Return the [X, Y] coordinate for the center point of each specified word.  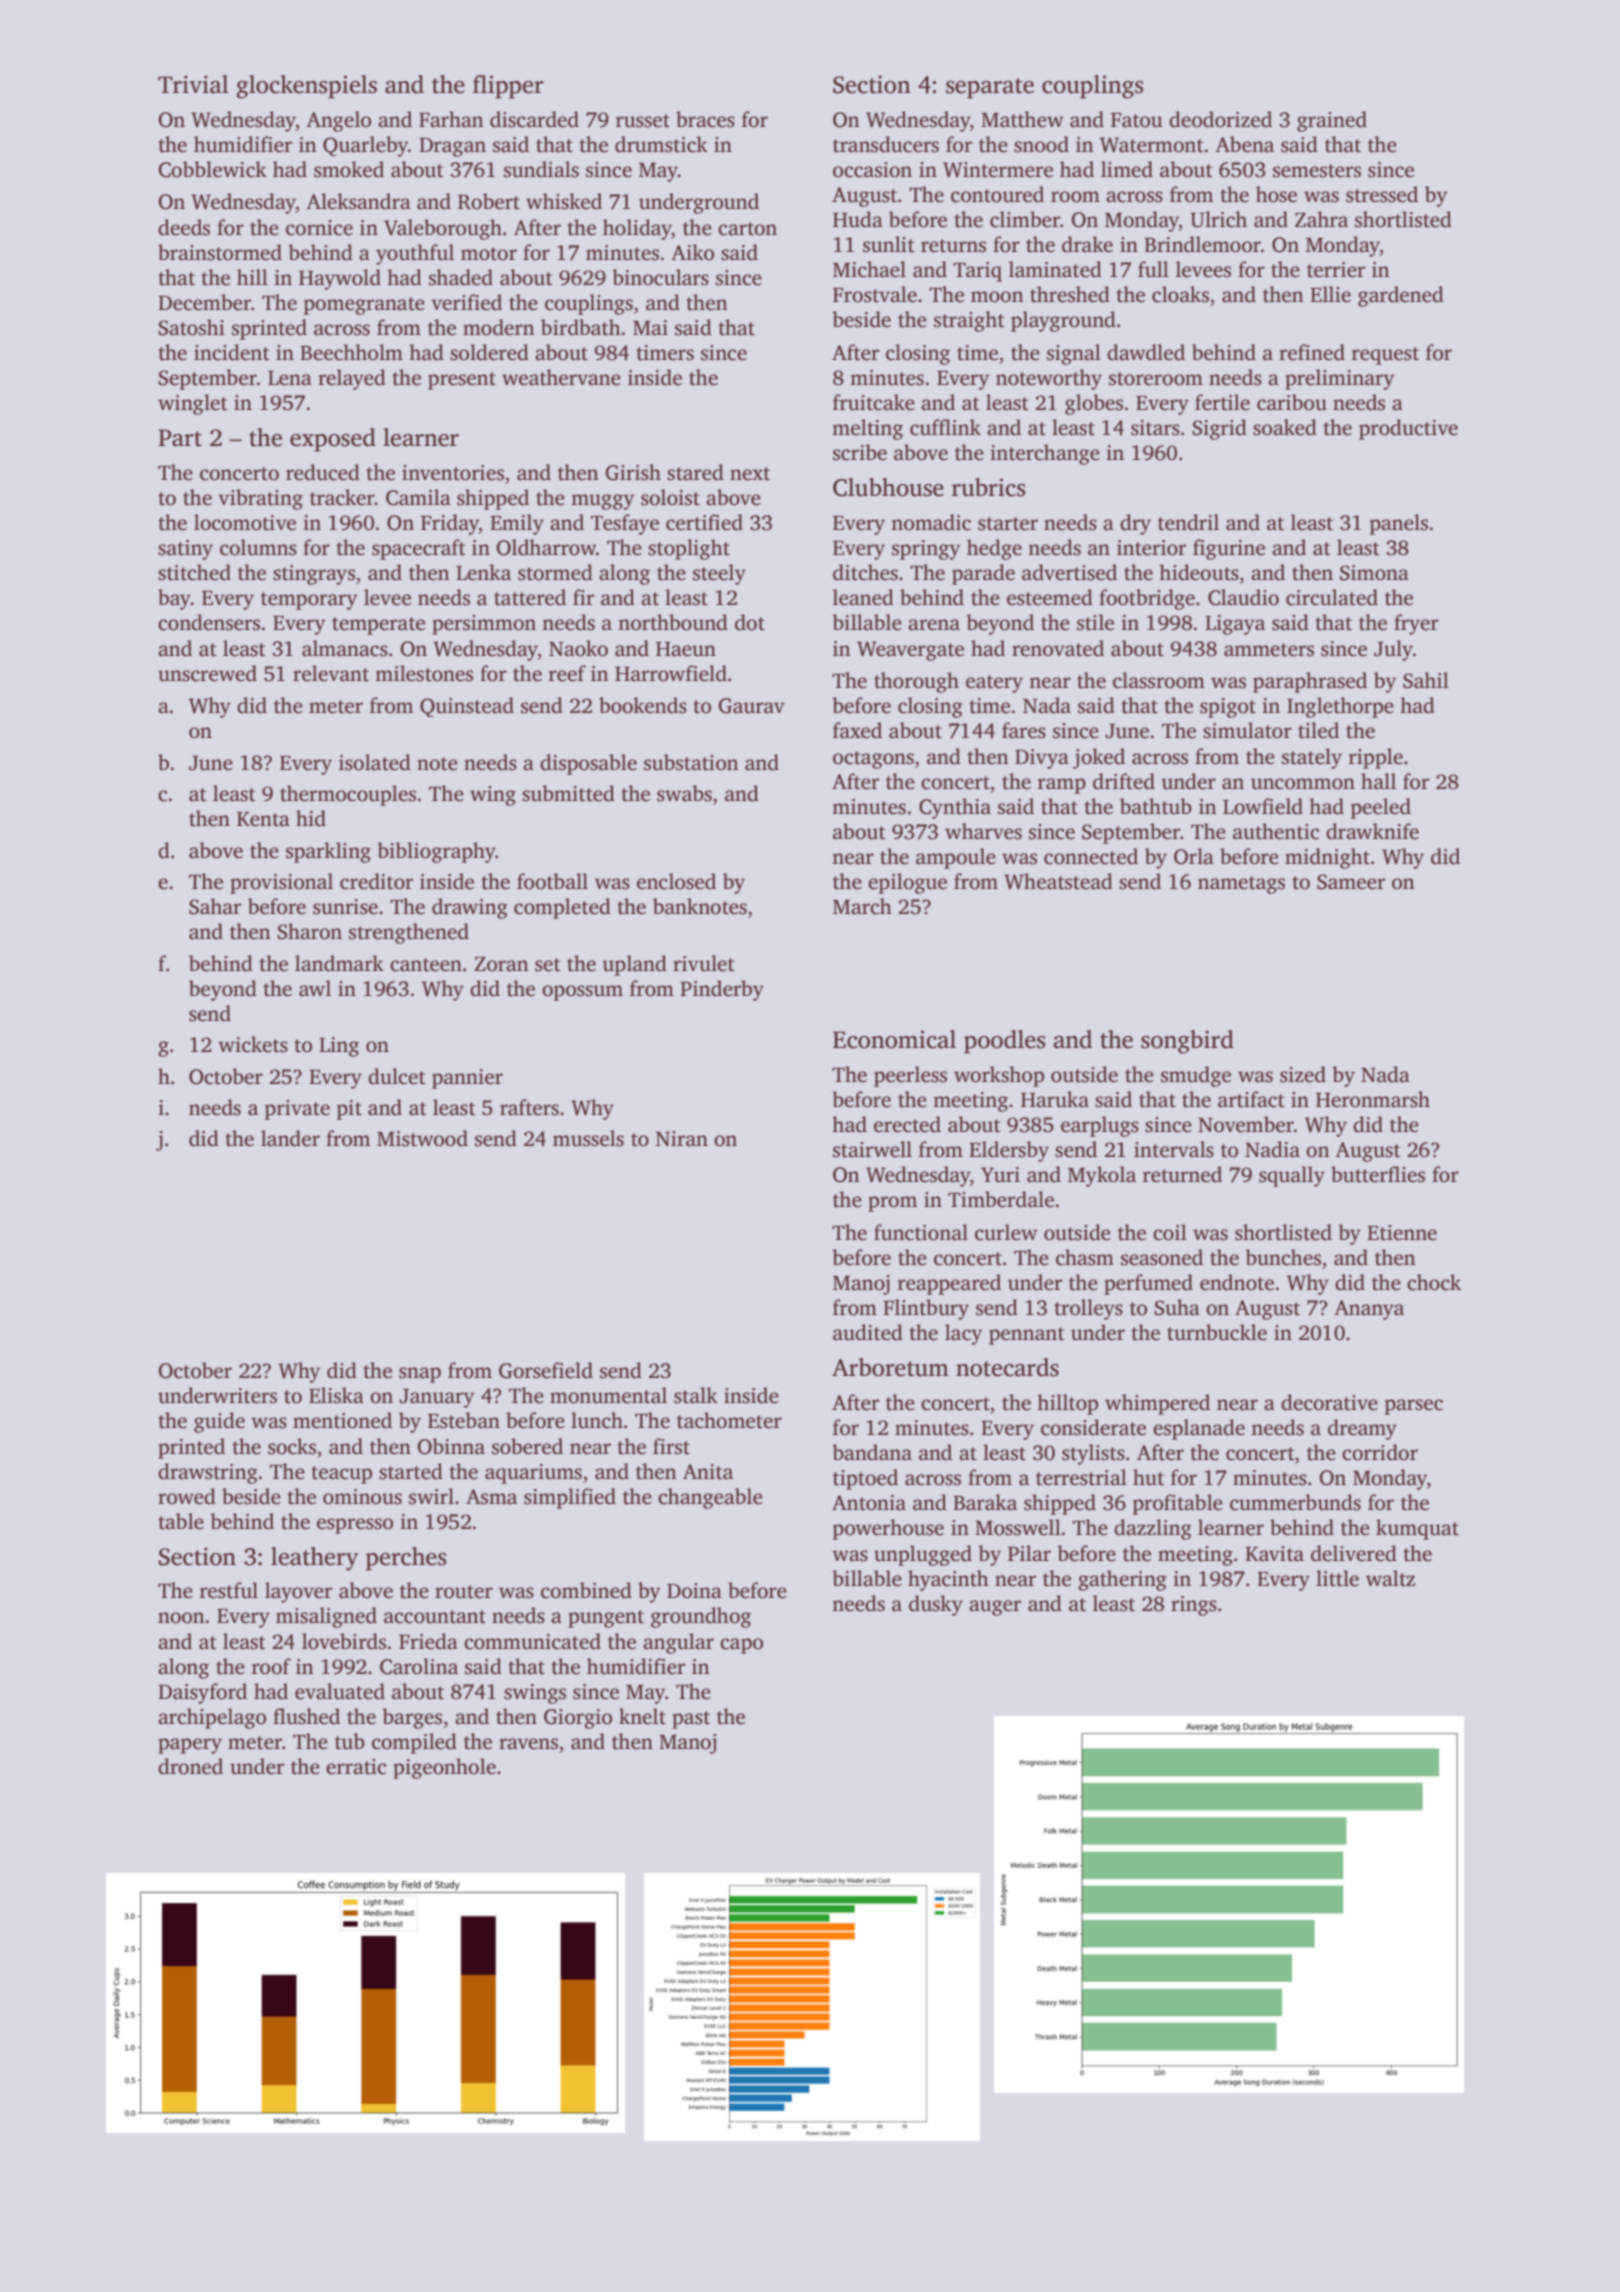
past [691, 1720]
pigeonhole [444, 1768]
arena [934, 625]
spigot [1228, 708]
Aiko [692, 252]
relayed [352, 379]
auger [995, 1608]
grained [1332, 121]
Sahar [215, 906]
